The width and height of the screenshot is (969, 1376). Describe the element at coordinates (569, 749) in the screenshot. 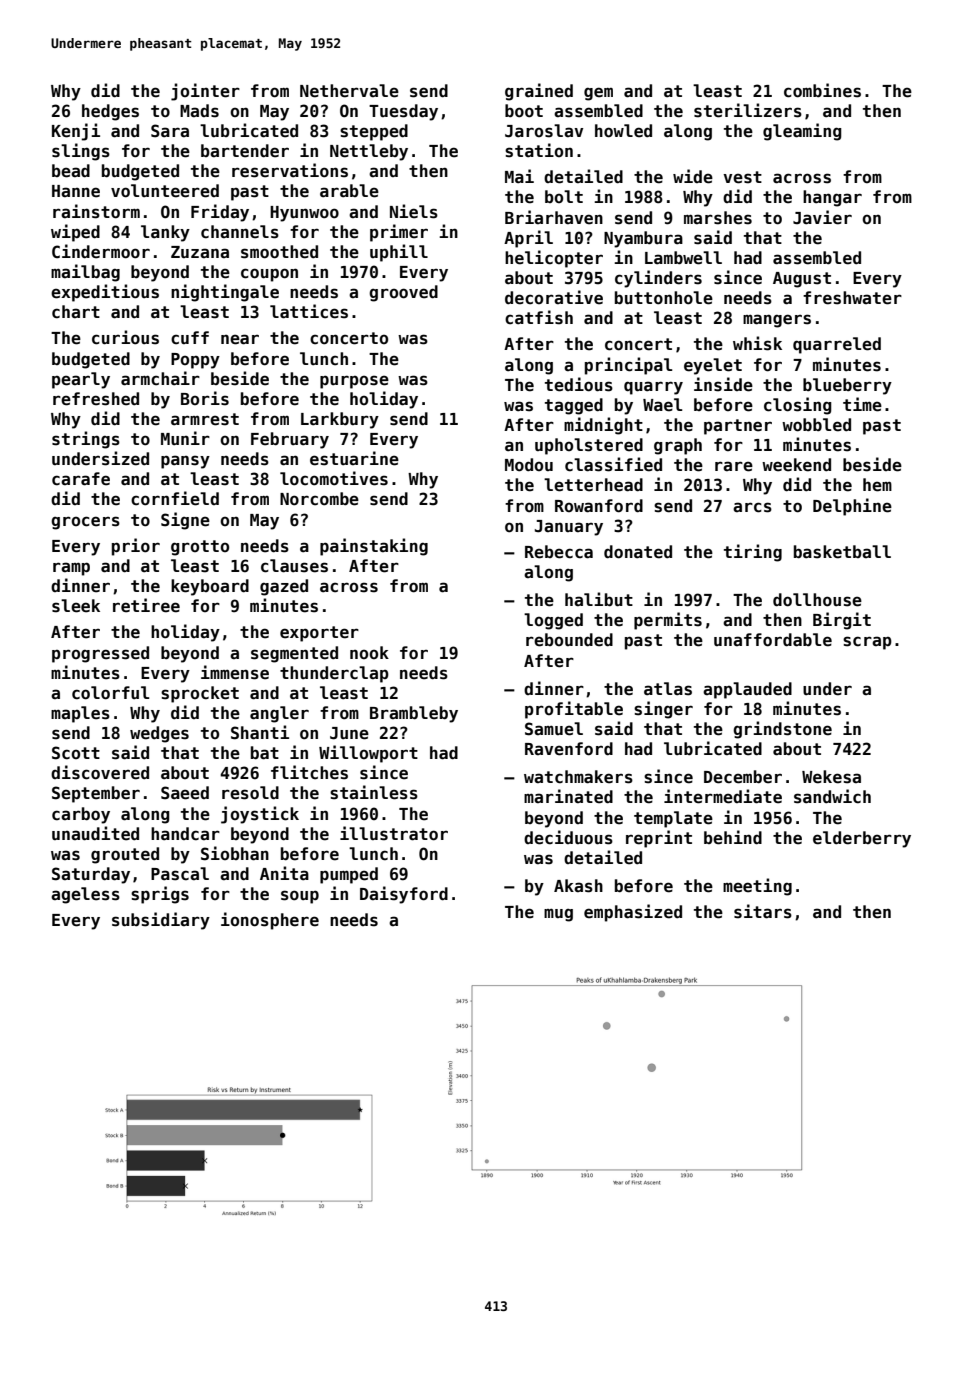

I see `Ravenford` at that location.
